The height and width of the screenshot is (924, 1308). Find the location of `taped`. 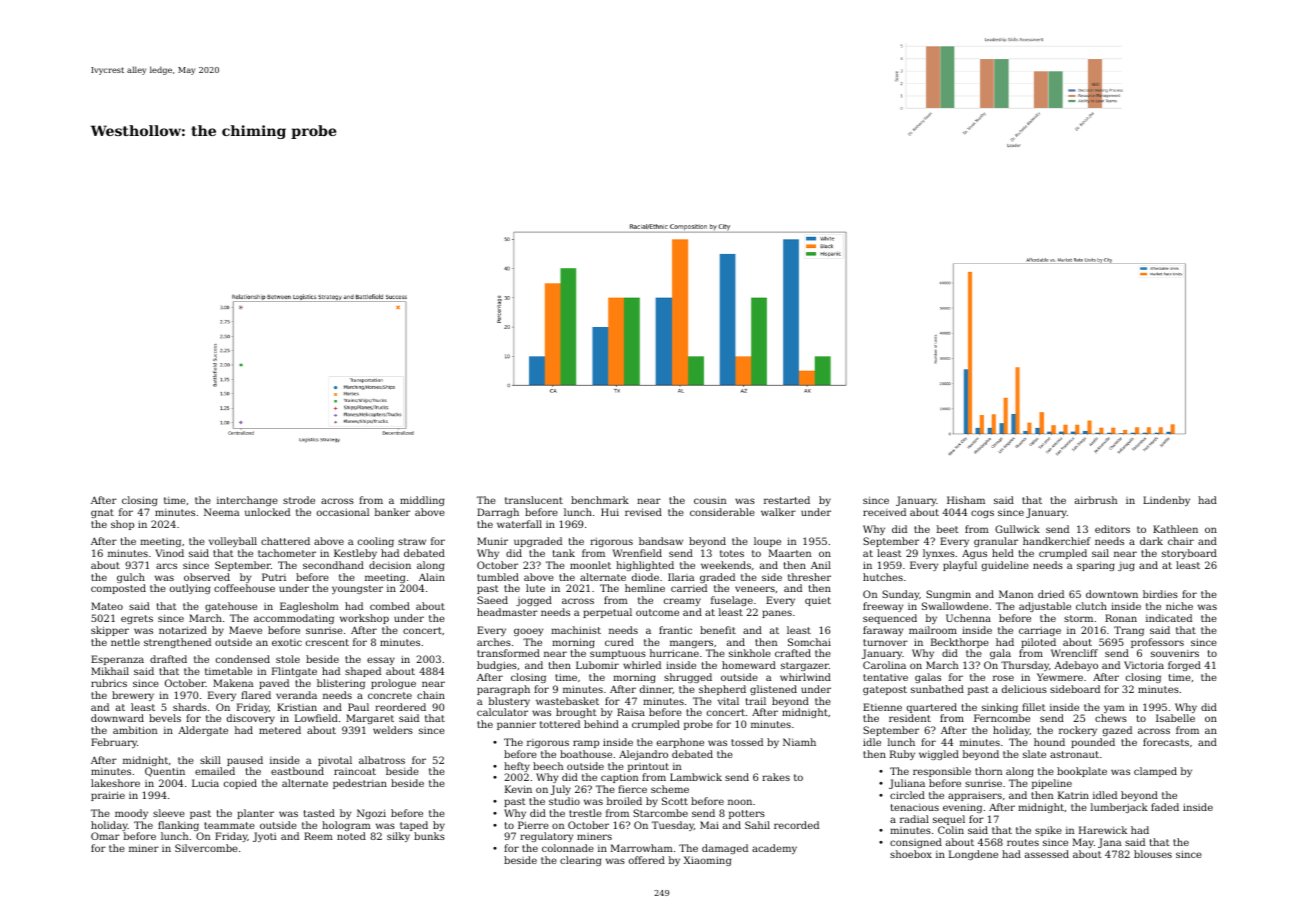

taped is located at coordinates (414, 826).
